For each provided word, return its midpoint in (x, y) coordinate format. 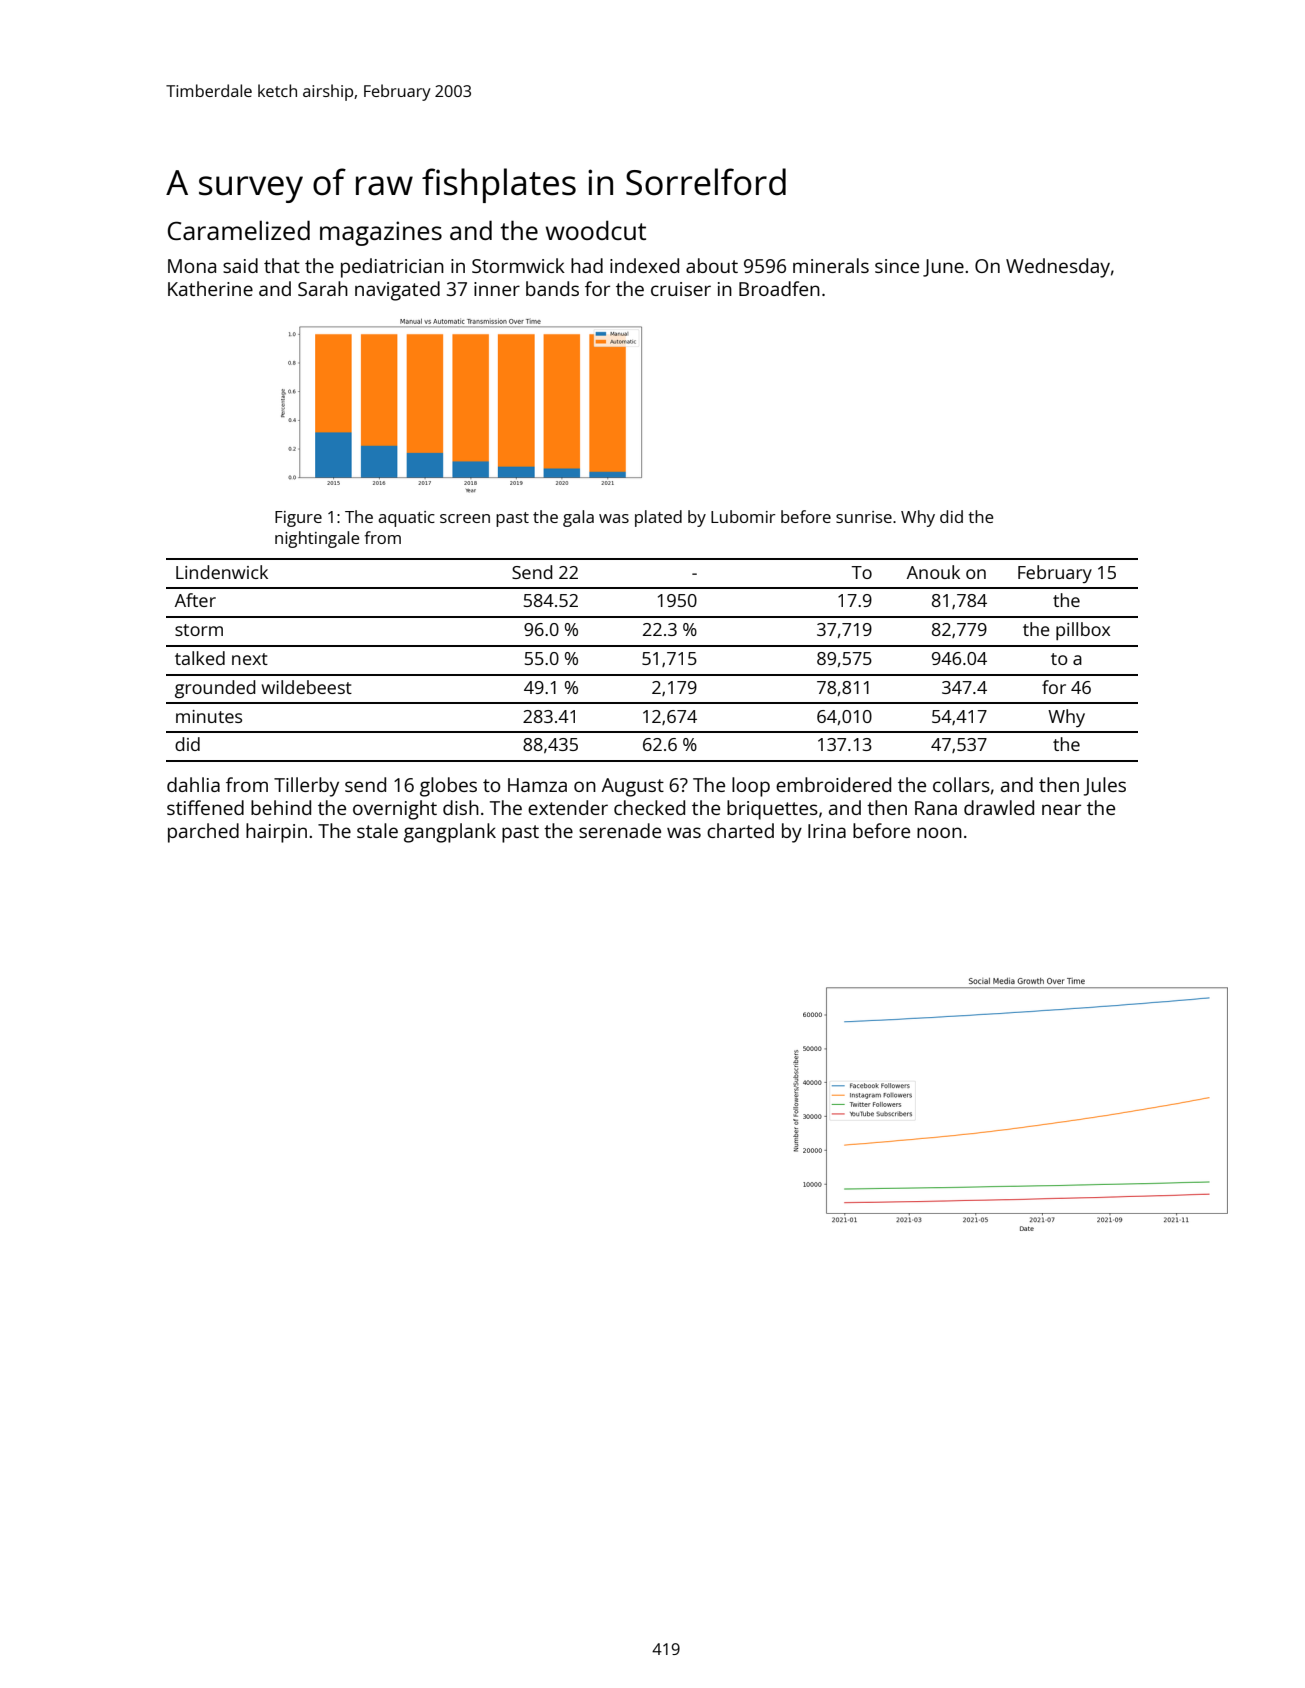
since (897, 266)
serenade (620, 830)
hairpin (276, 833)
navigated (397, 291)
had (587, 265)
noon (939, 832)
